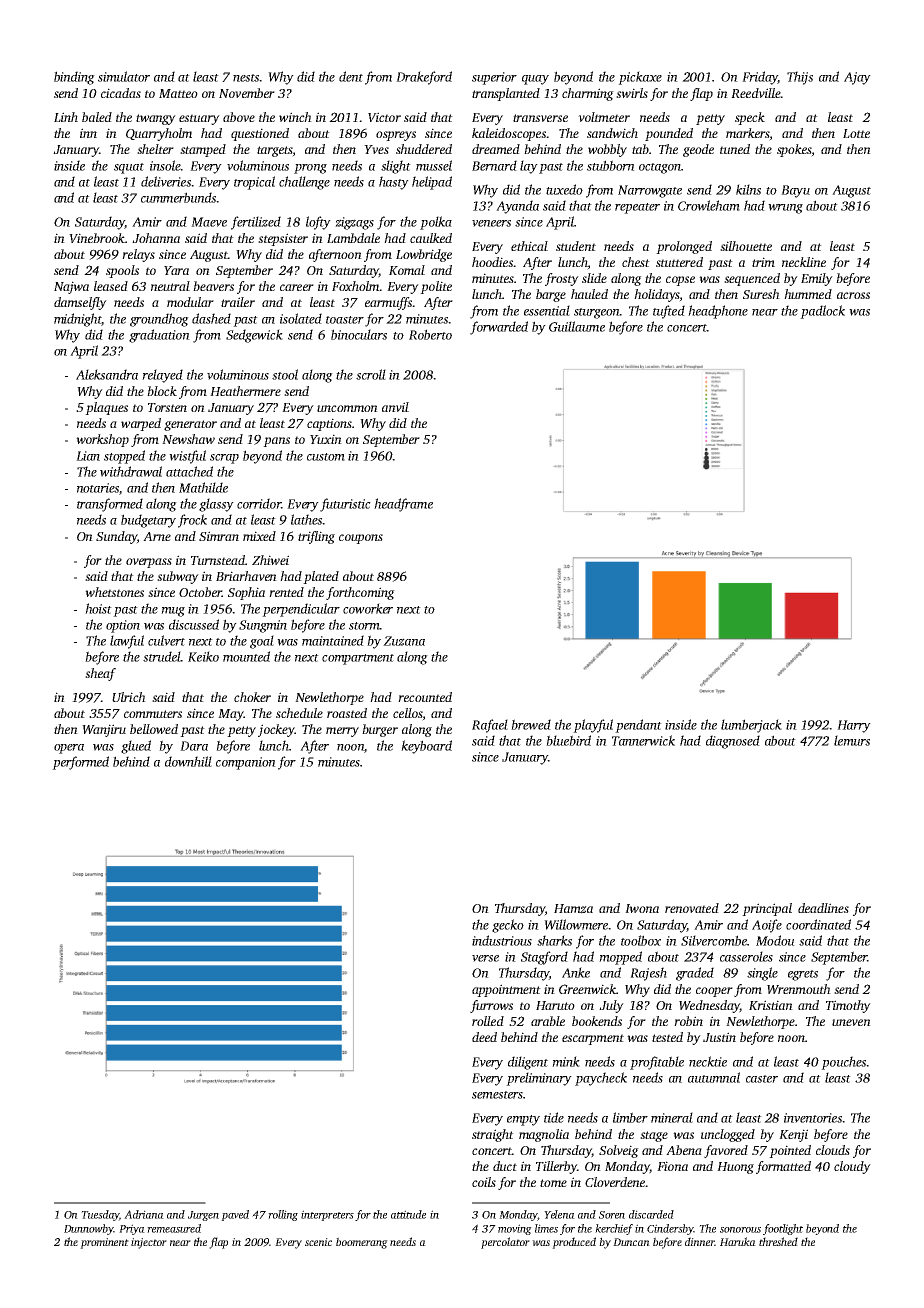 The image size is (924, 1308). Describe the element at coordinates (564, 189) in the screenshot. I see `tuxedo` at that location.
